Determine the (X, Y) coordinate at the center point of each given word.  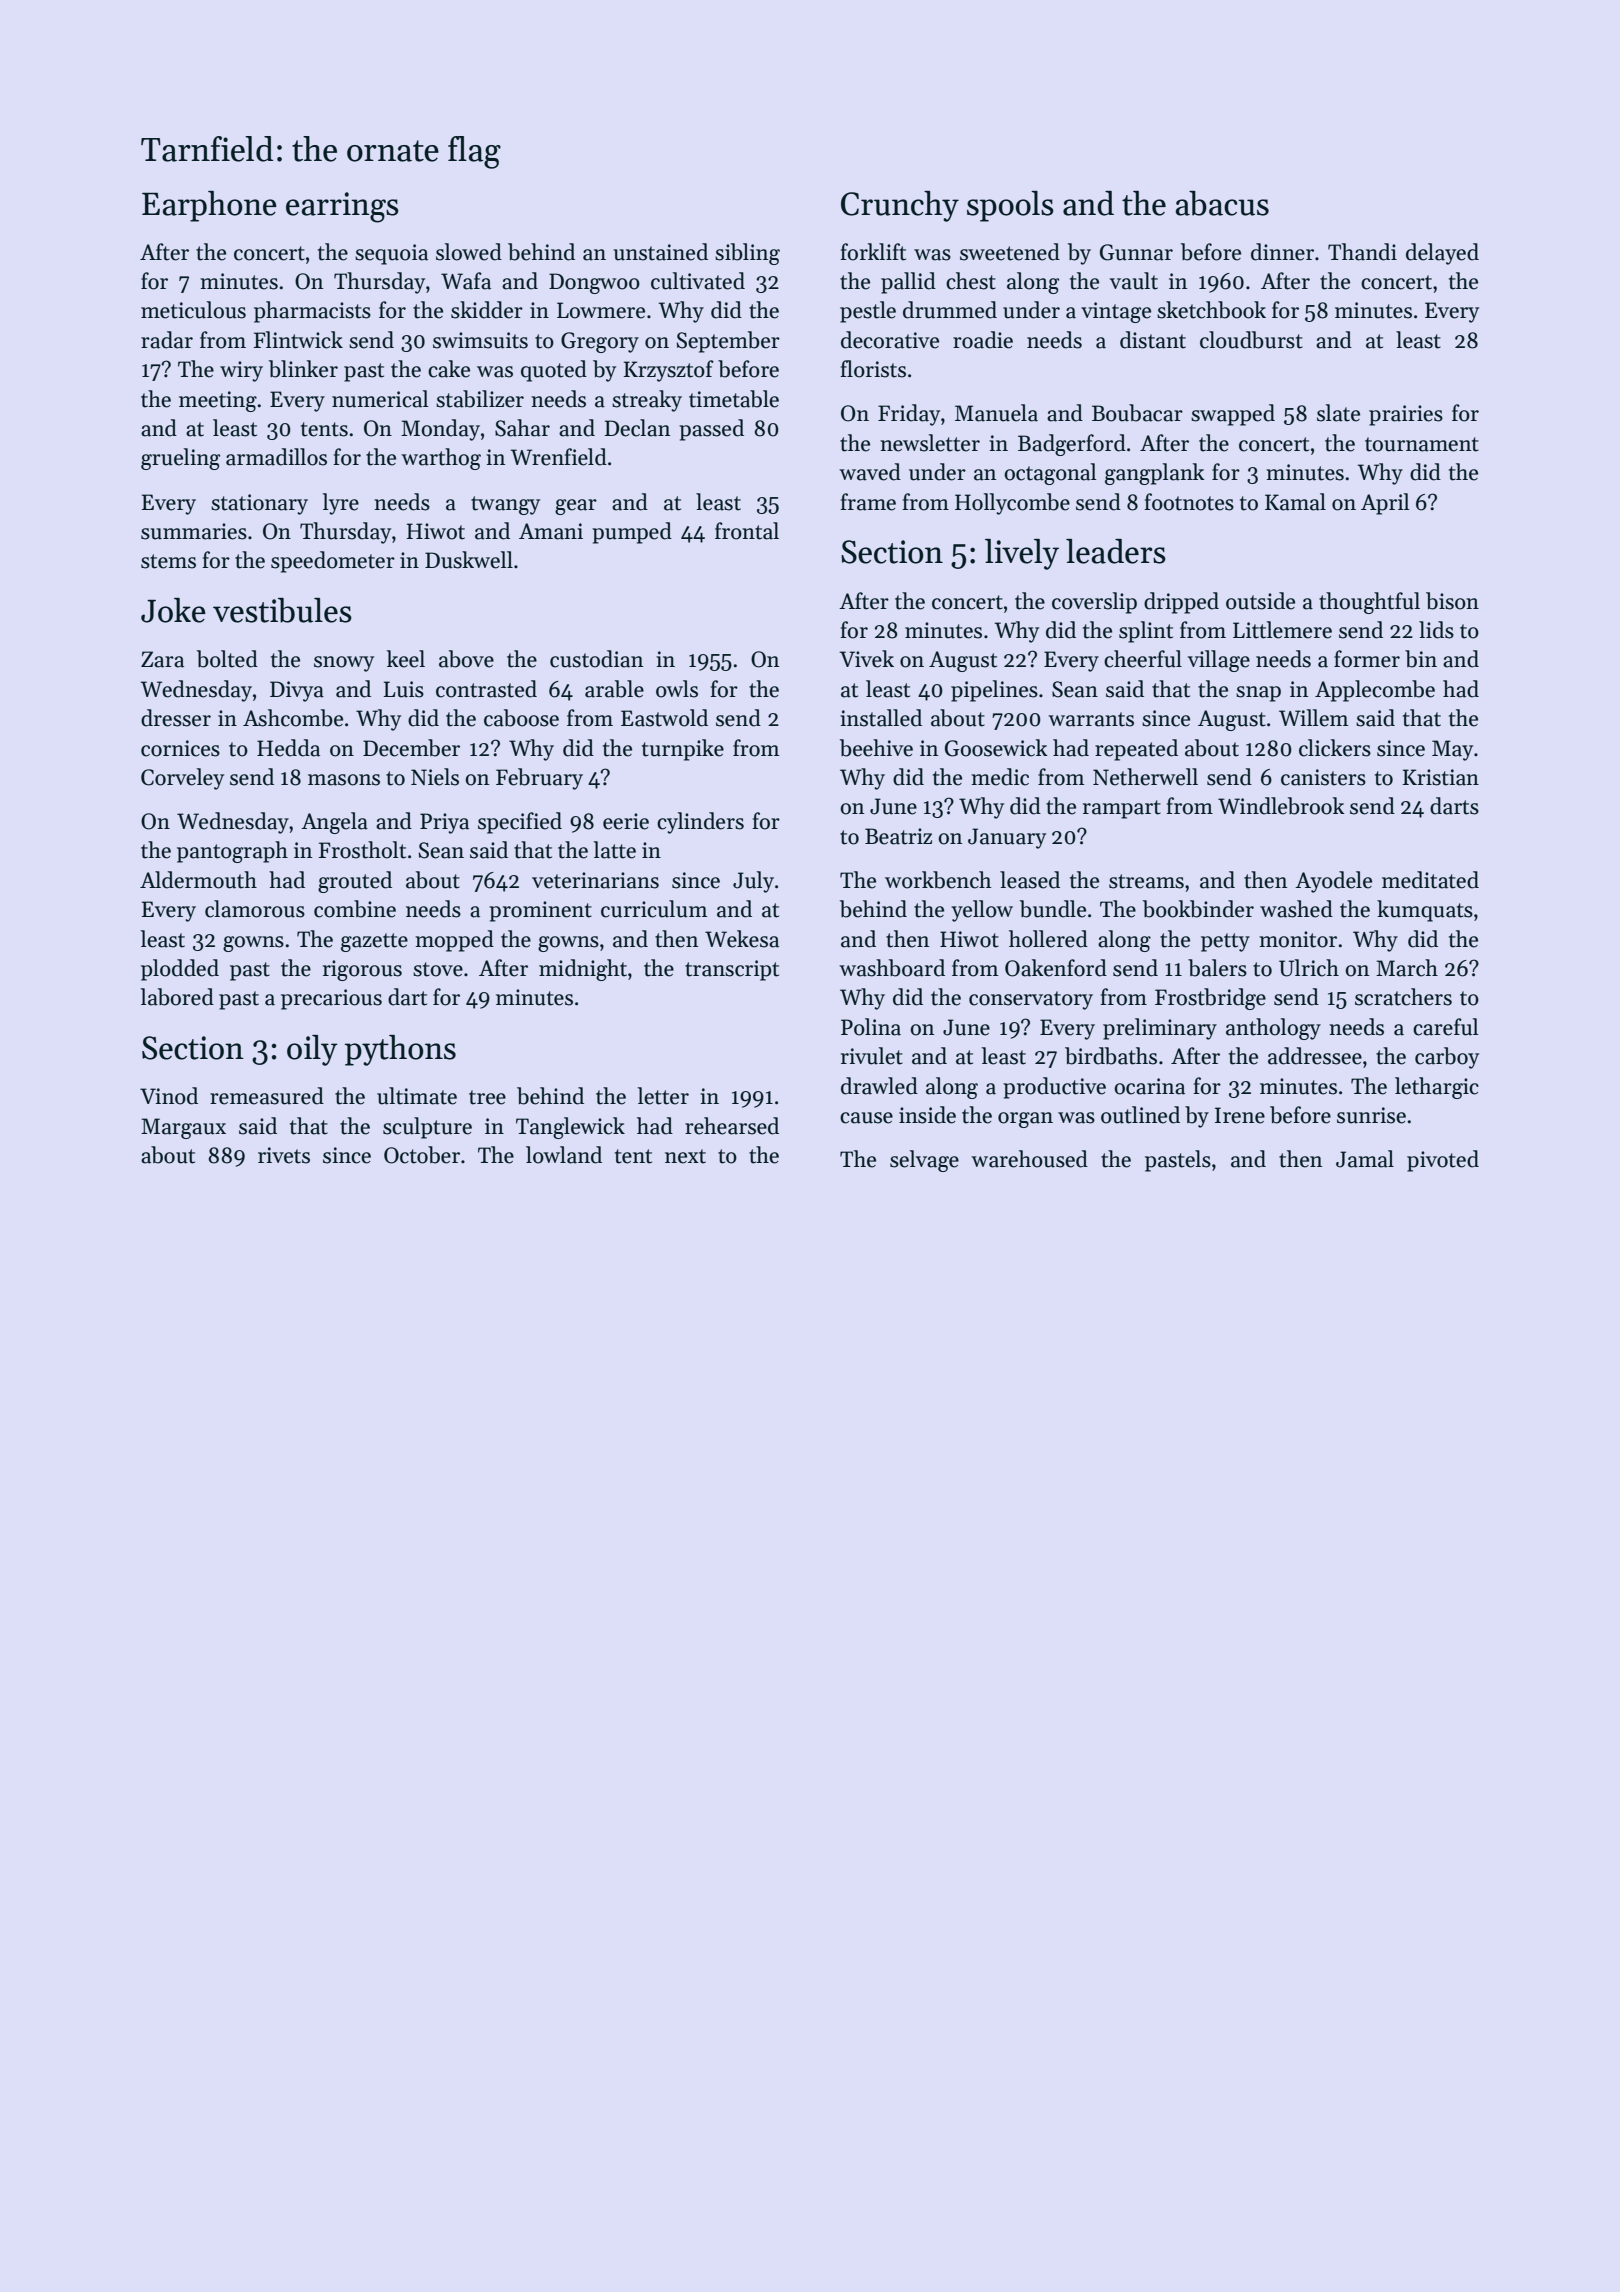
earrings (342, 207)
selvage (924, 1161)
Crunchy (900, 206)
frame (868, 502)
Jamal (1365, 1159)
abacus (1222, 203)
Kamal (1295, 502)
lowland (564, 1155)
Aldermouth (198, 880)
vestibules (282, 610)
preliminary (1160, 1029)
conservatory (1031, 1000)
